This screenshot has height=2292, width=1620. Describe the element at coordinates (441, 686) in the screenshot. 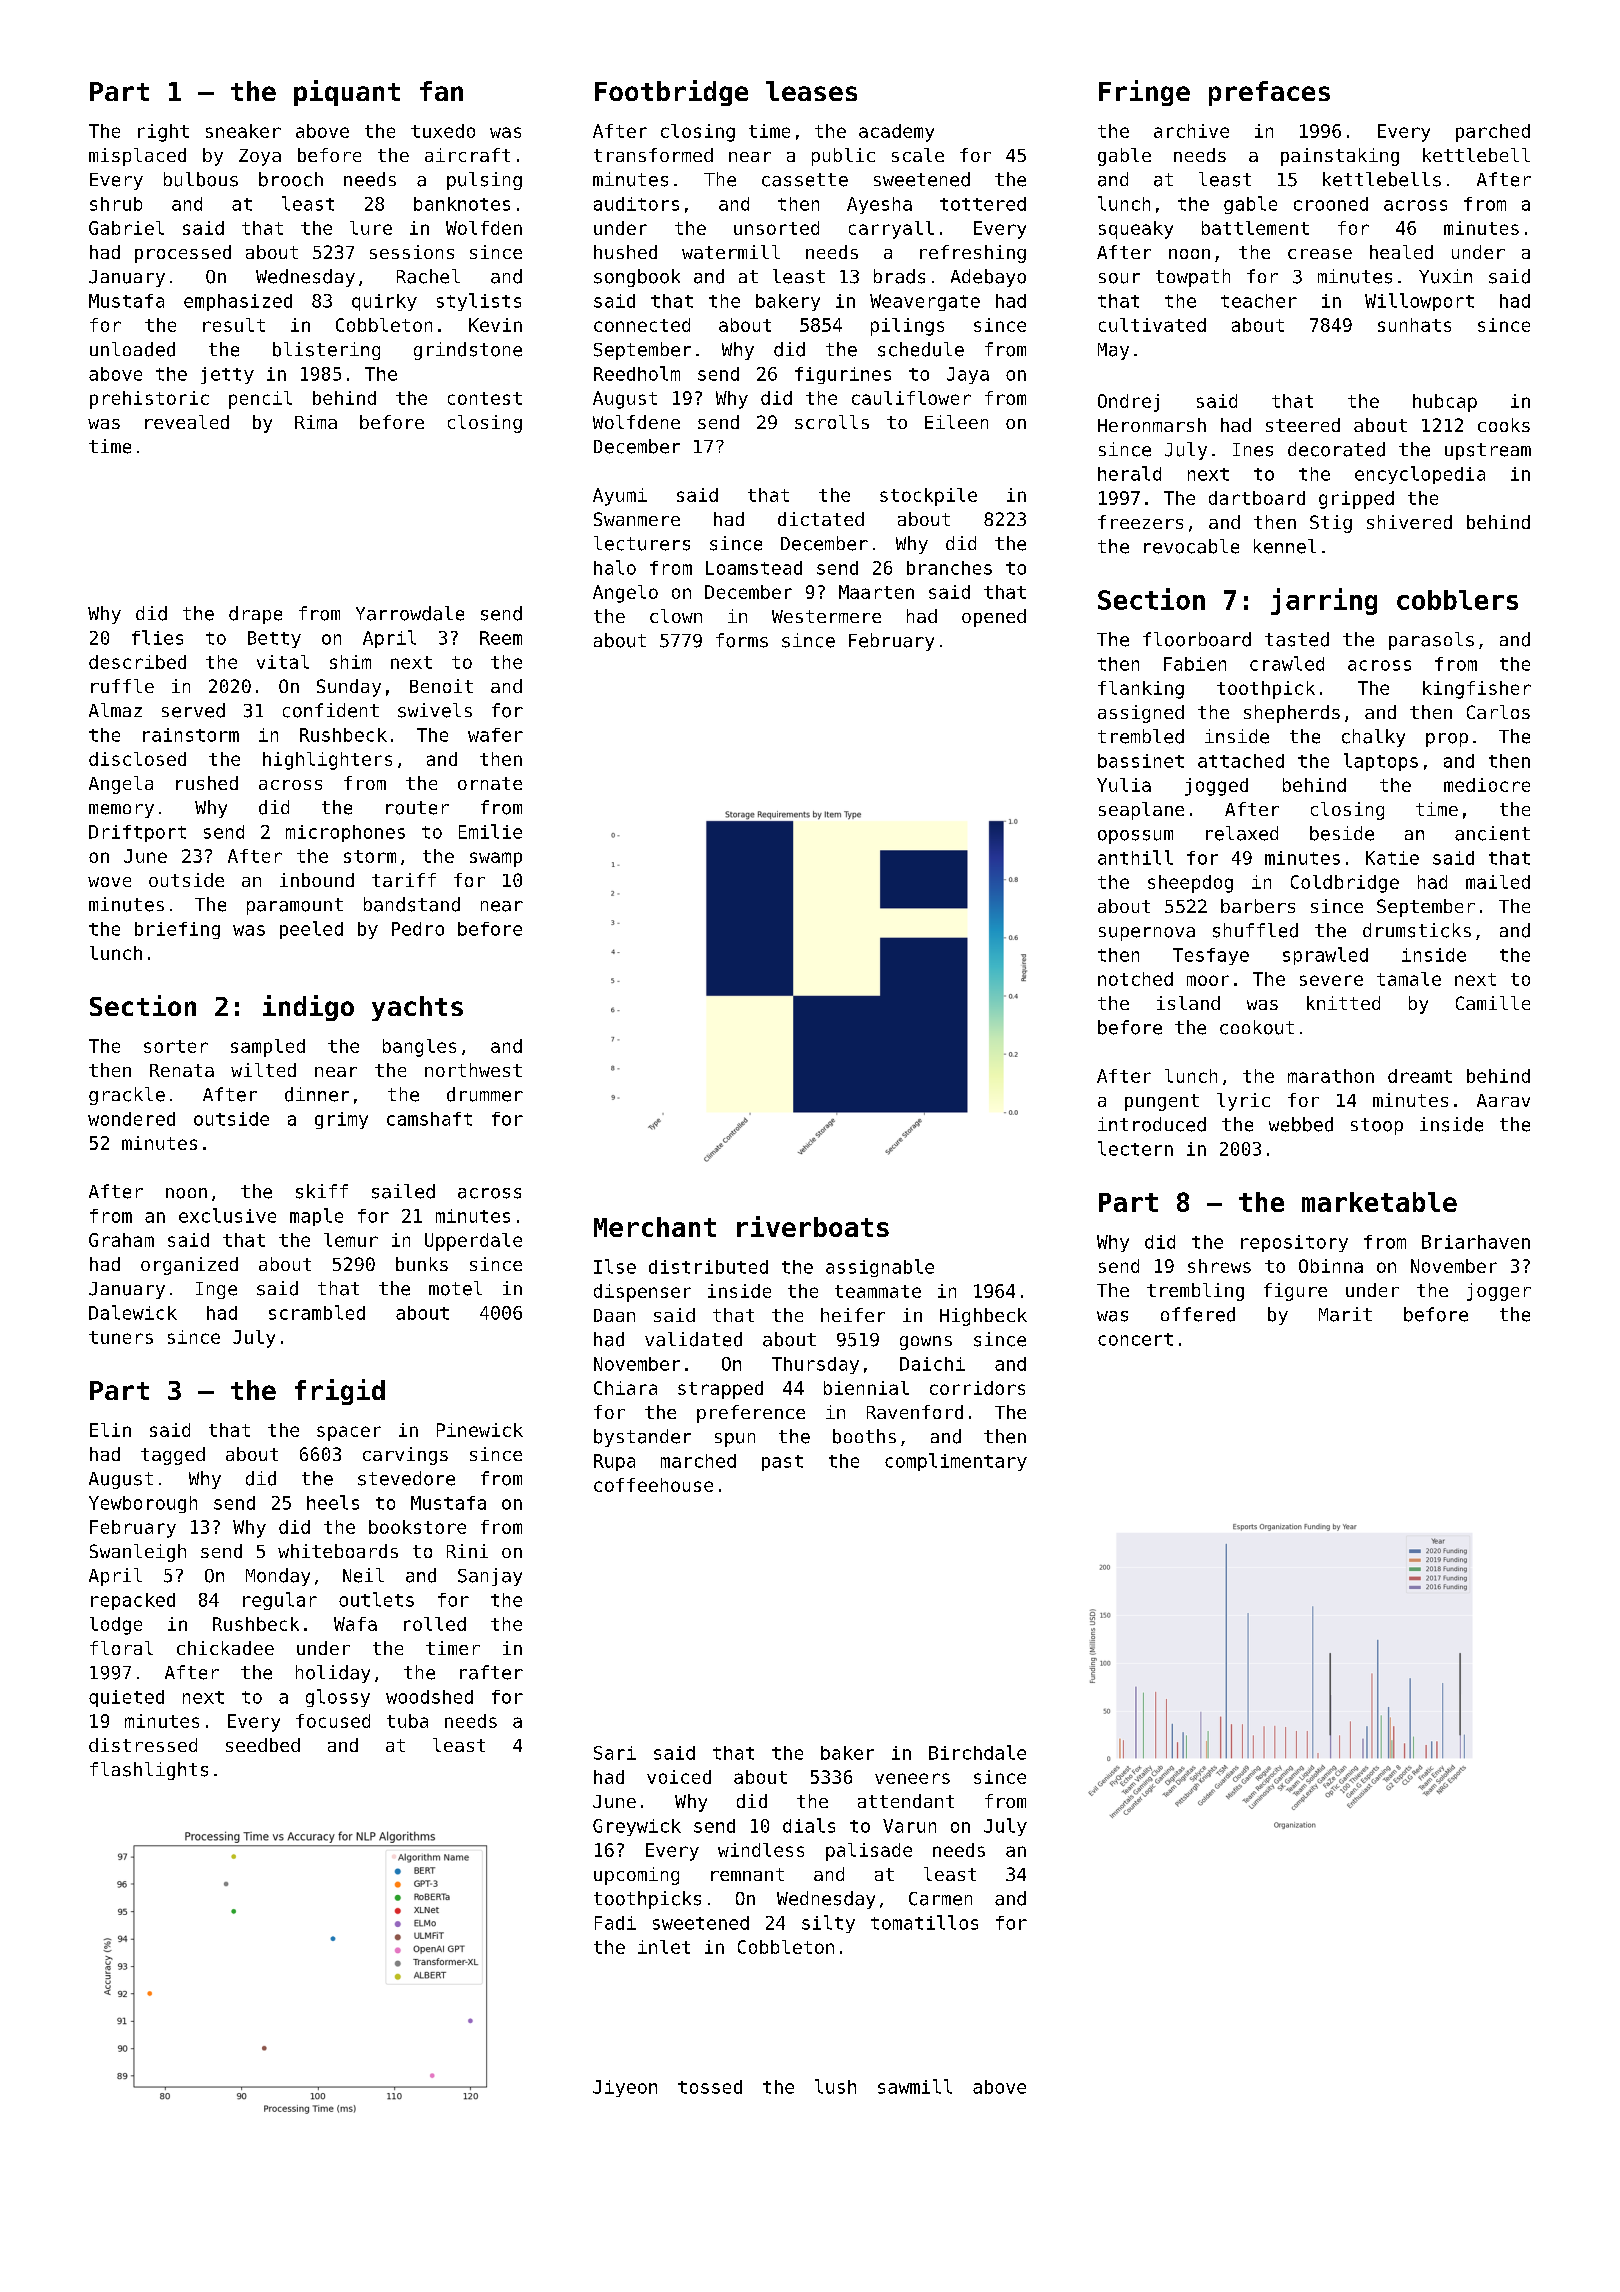

I see `Benoit` at that location.
